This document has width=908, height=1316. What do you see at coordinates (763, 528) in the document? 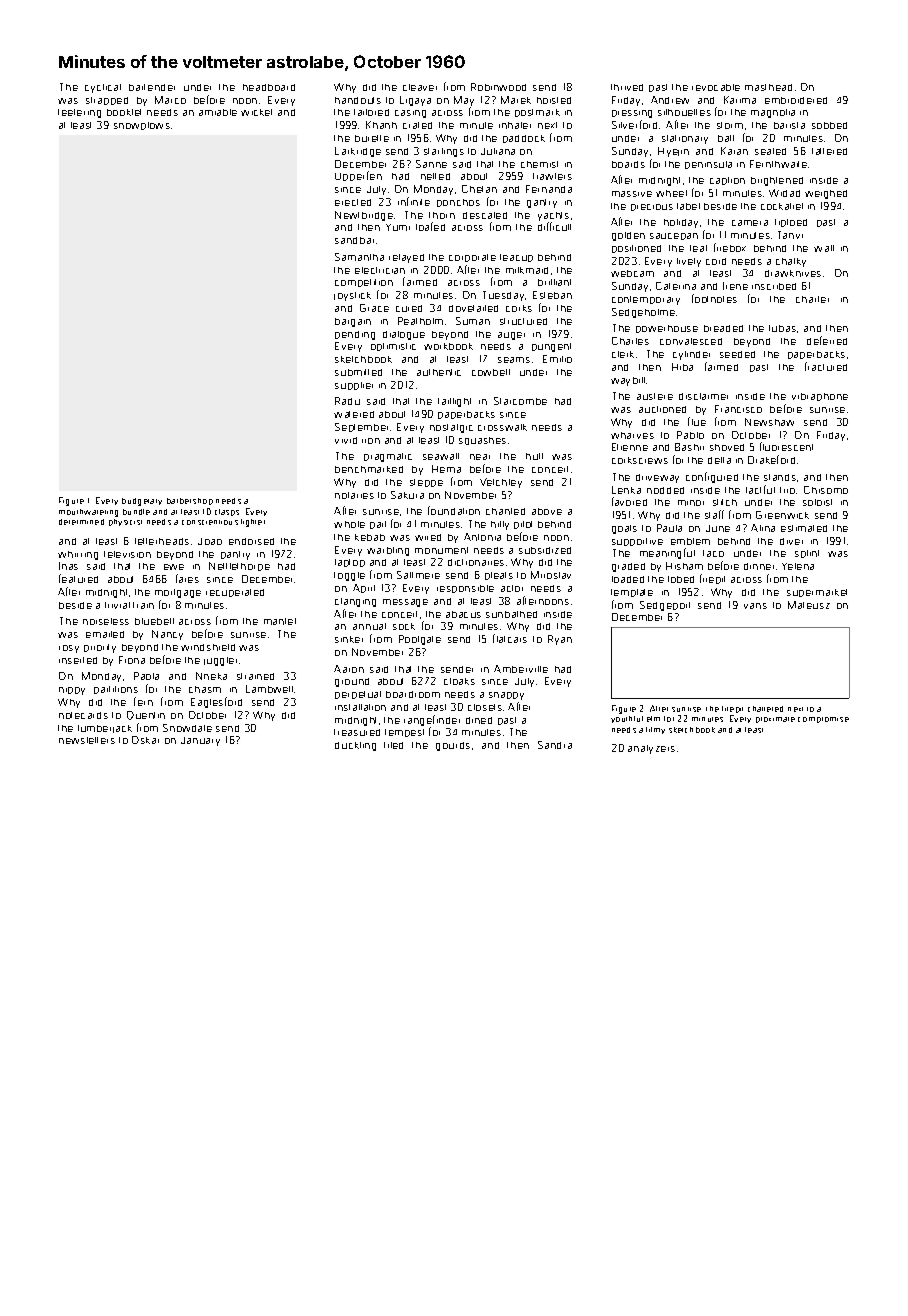
I see `Alina` at bounding box center [763, 528].
